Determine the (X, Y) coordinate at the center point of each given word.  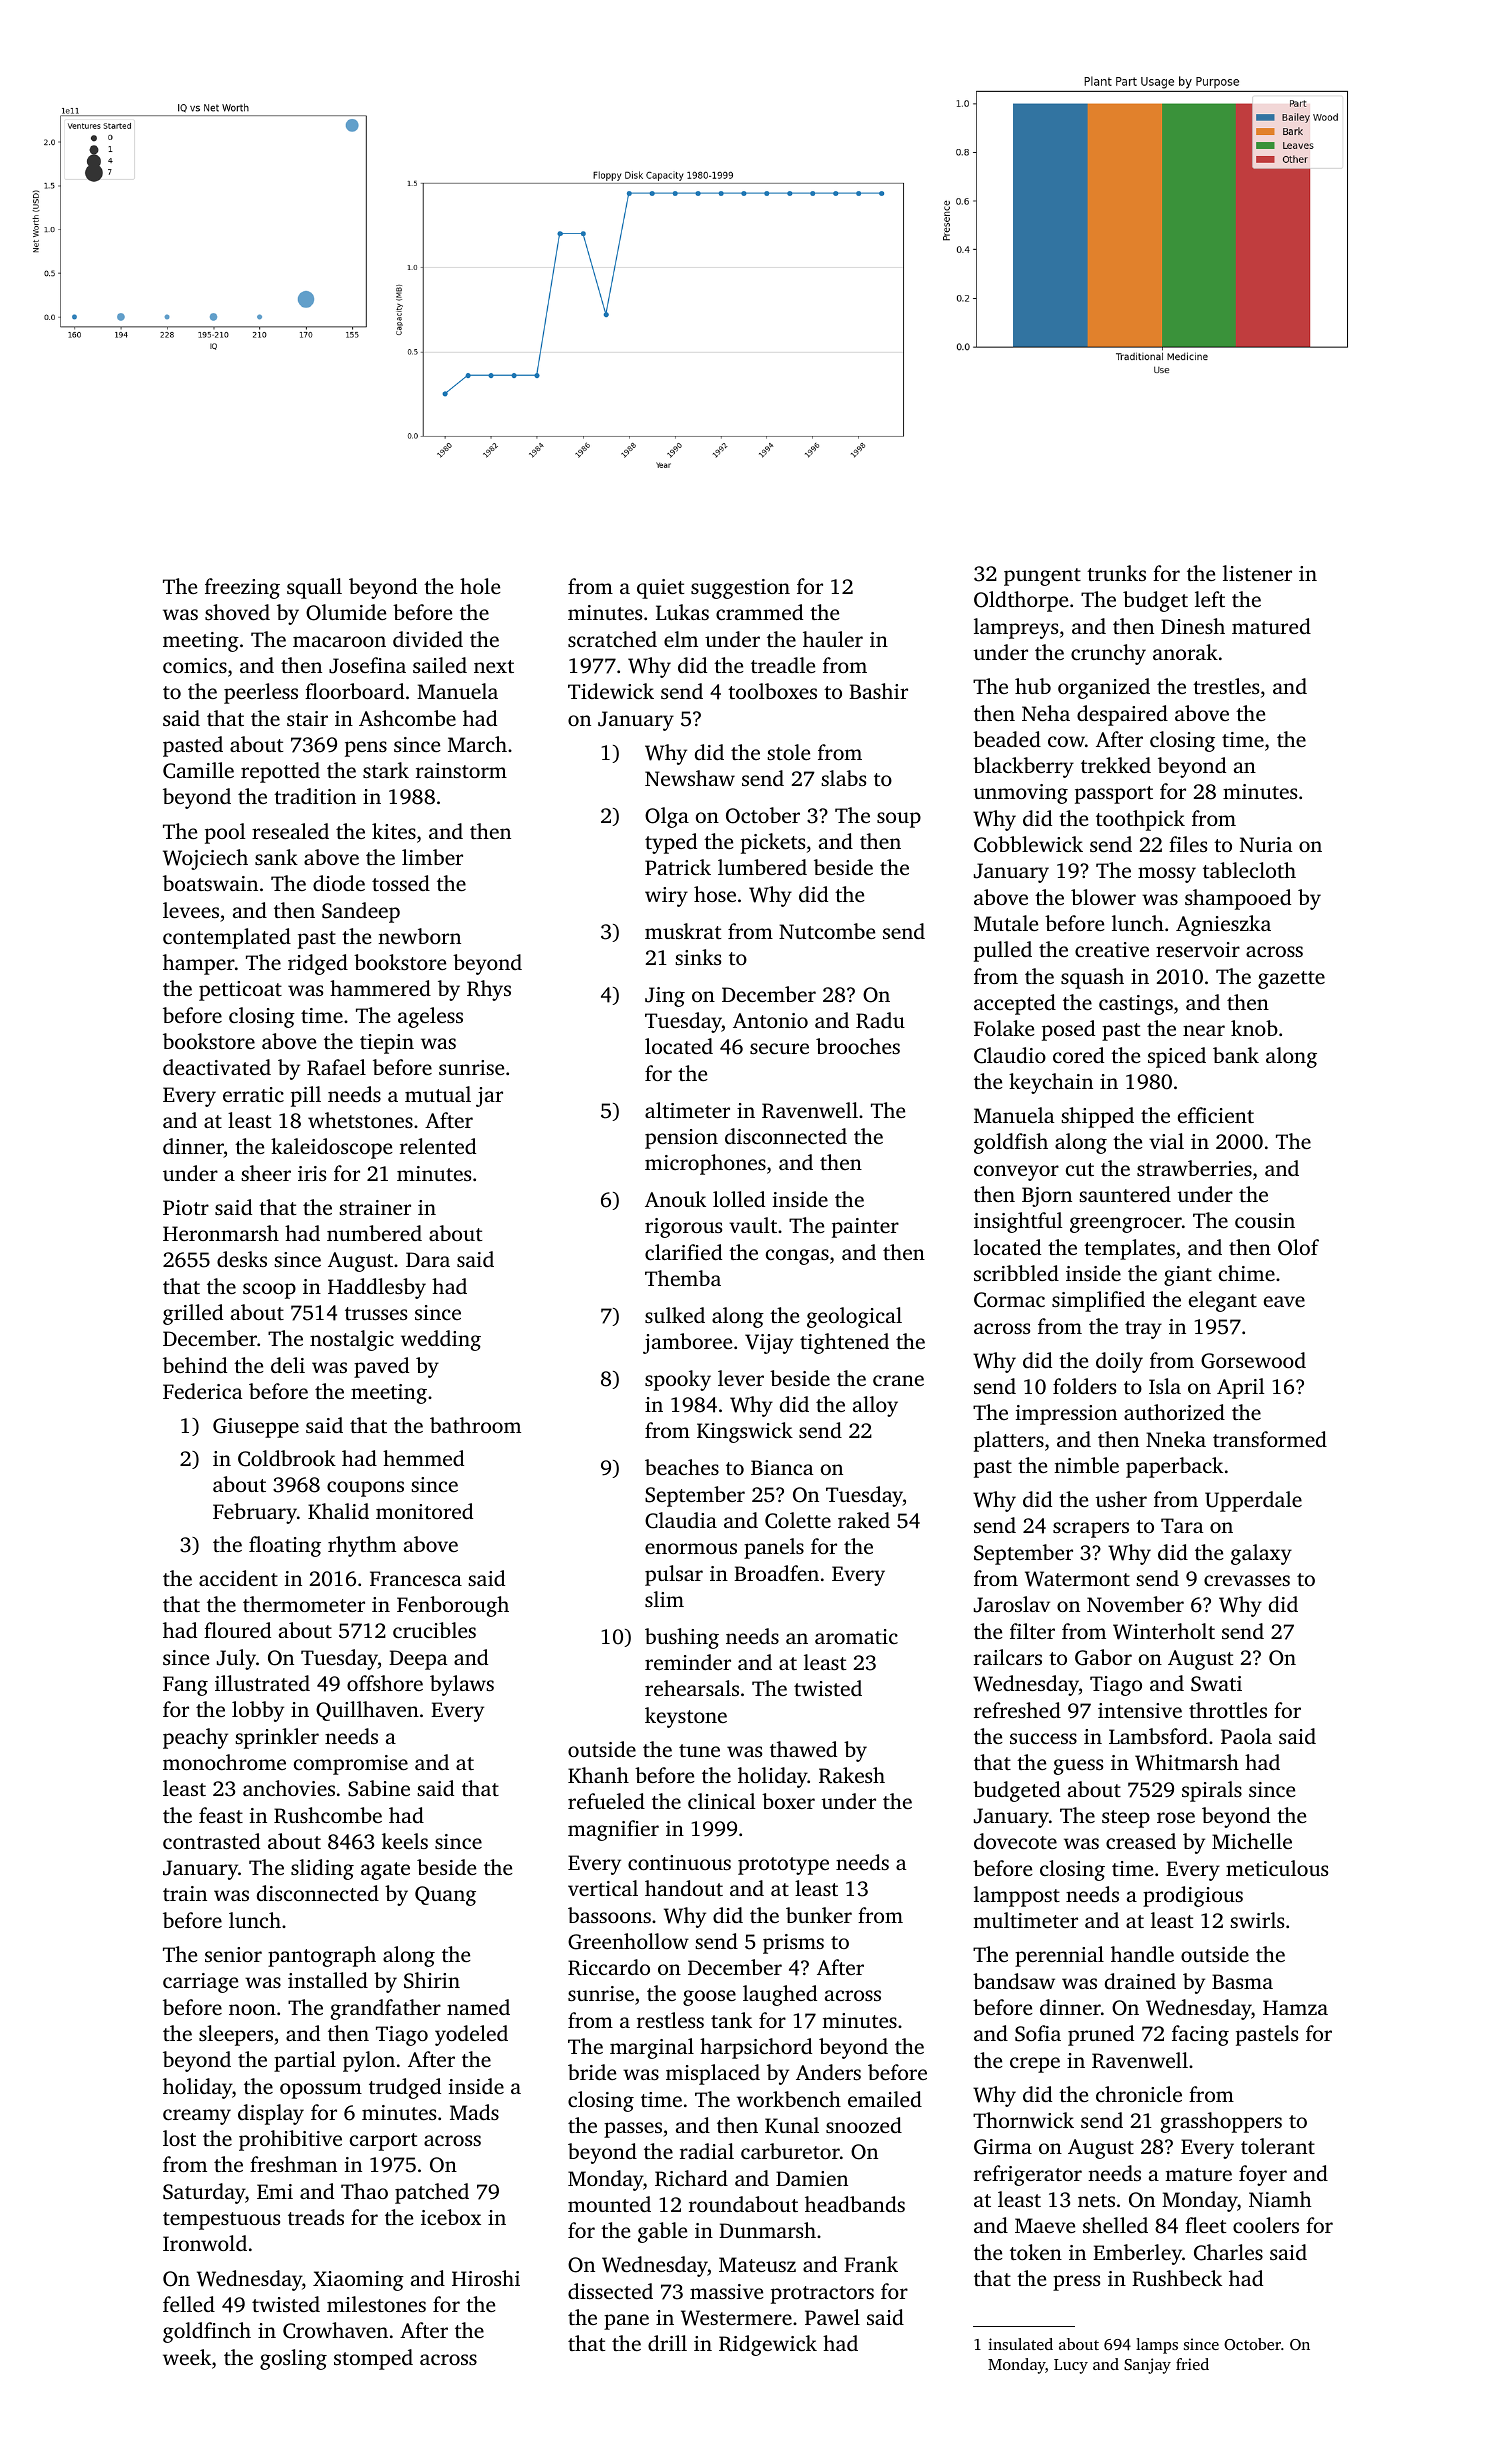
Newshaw (690, 778)
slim (664, 1599)
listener (1257, 573)
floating (285, 1546)
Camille (198, 770)
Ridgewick (768, 2345)
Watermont (1077, 1579)
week (187, 2357)
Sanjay (1147, 2366)
